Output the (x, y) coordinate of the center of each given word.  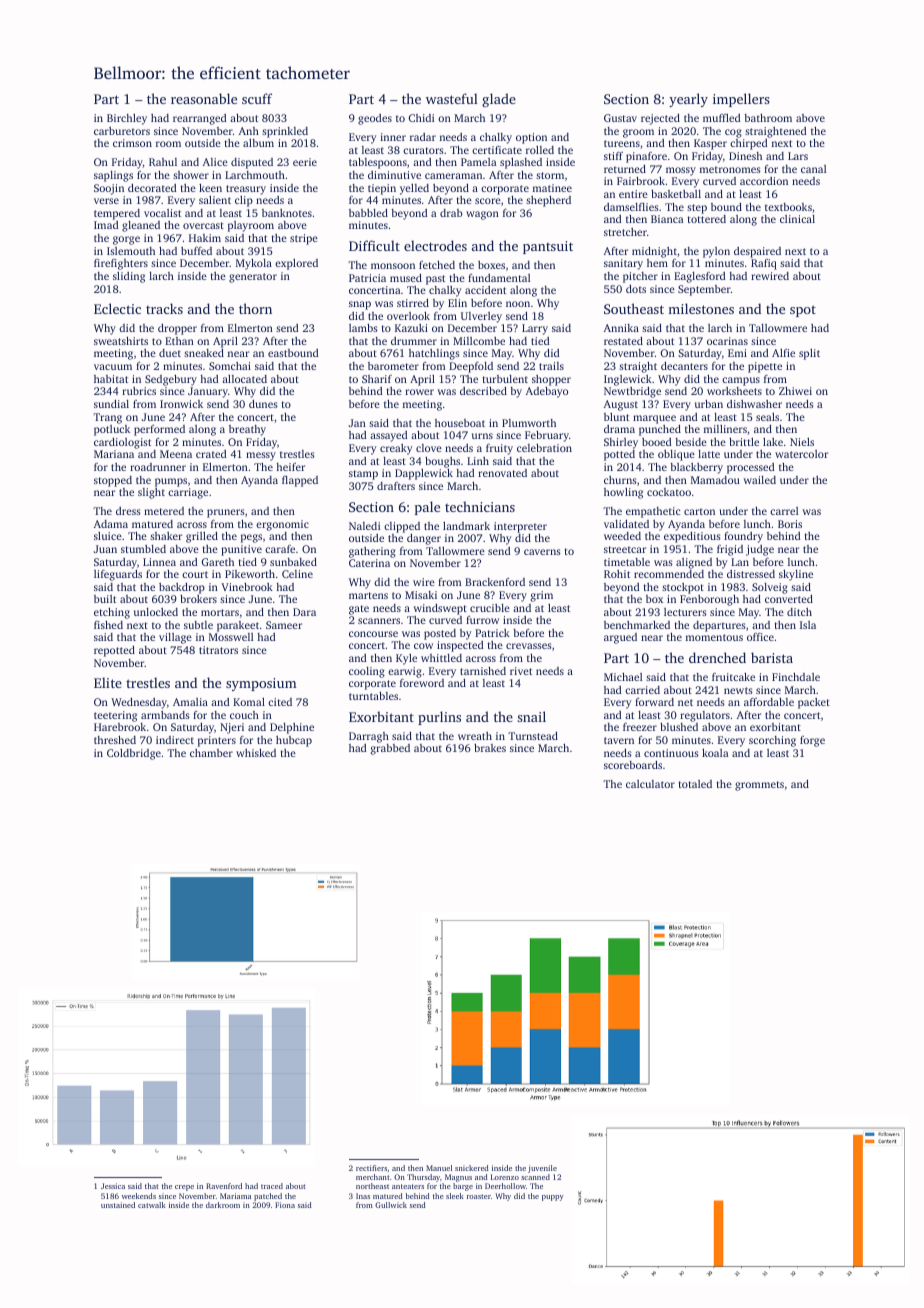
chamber (211, 753)
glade (499, 100)
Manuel (439, 1168)
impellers (741, 100)
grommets (759, 786)
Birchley (127, 119)
